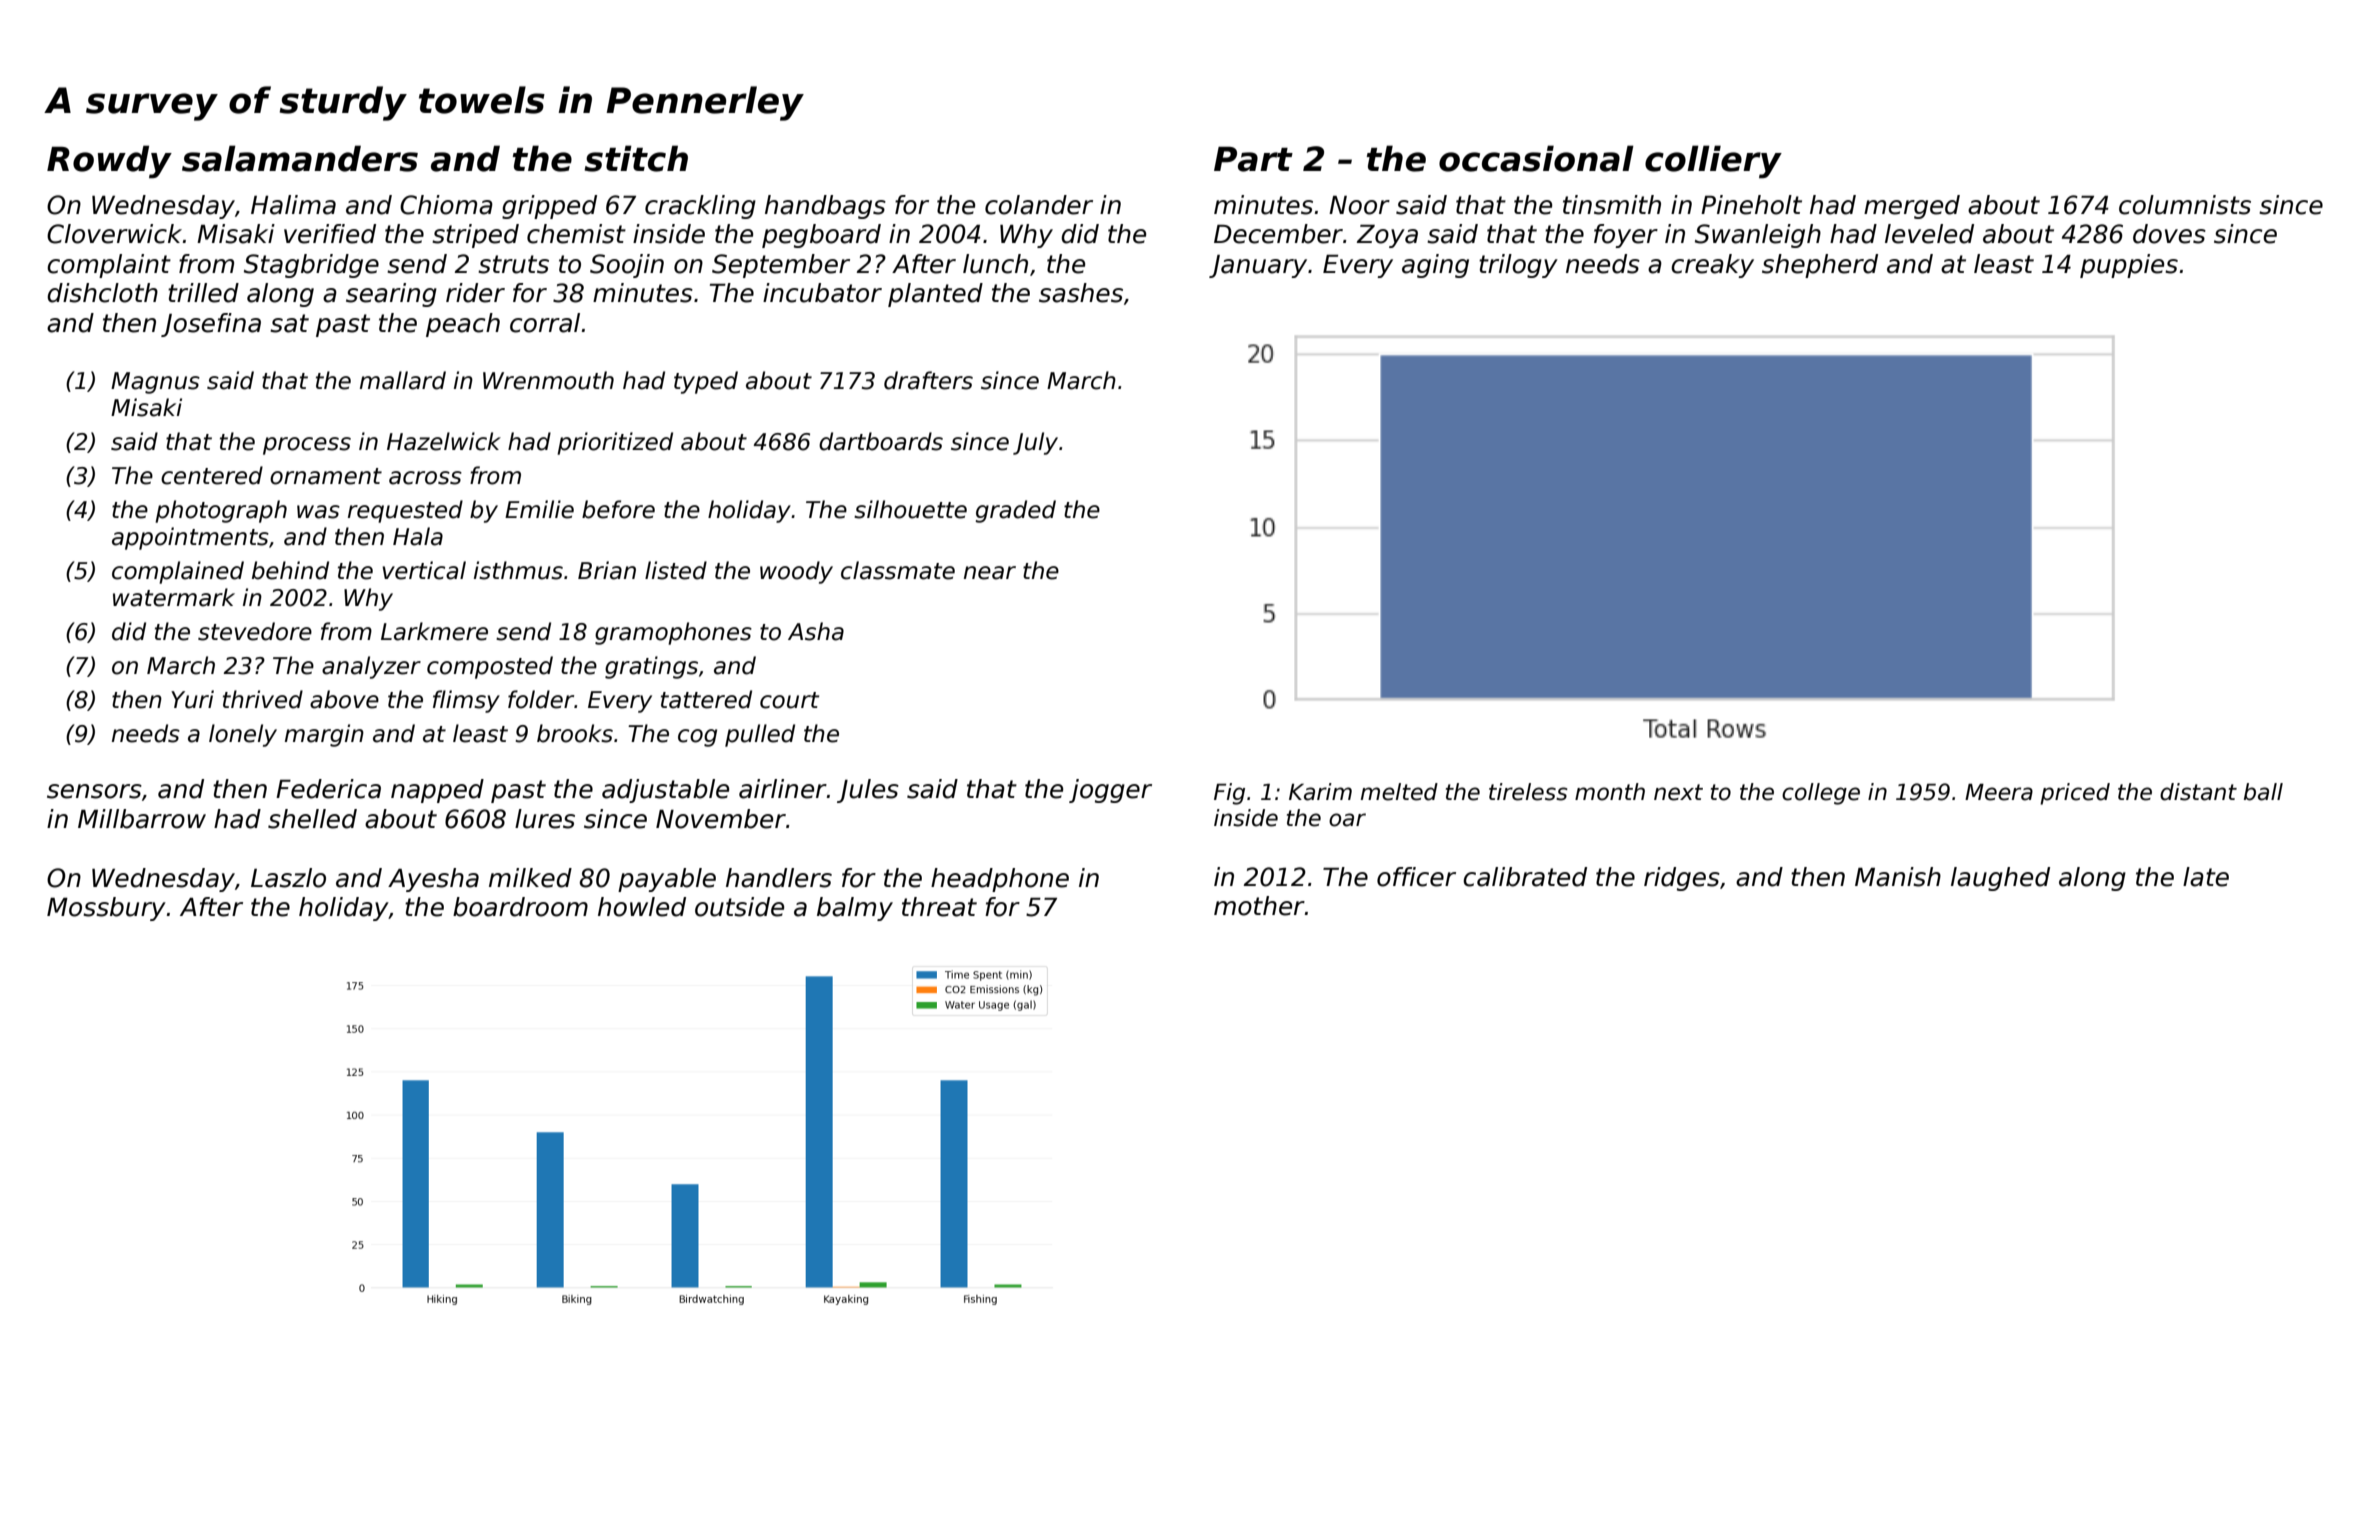 The height and width of the page is (1540, 2380). What do you see at coordinates (545, 819) in the page?
I see `lures` at bounding box center [545, 819].
